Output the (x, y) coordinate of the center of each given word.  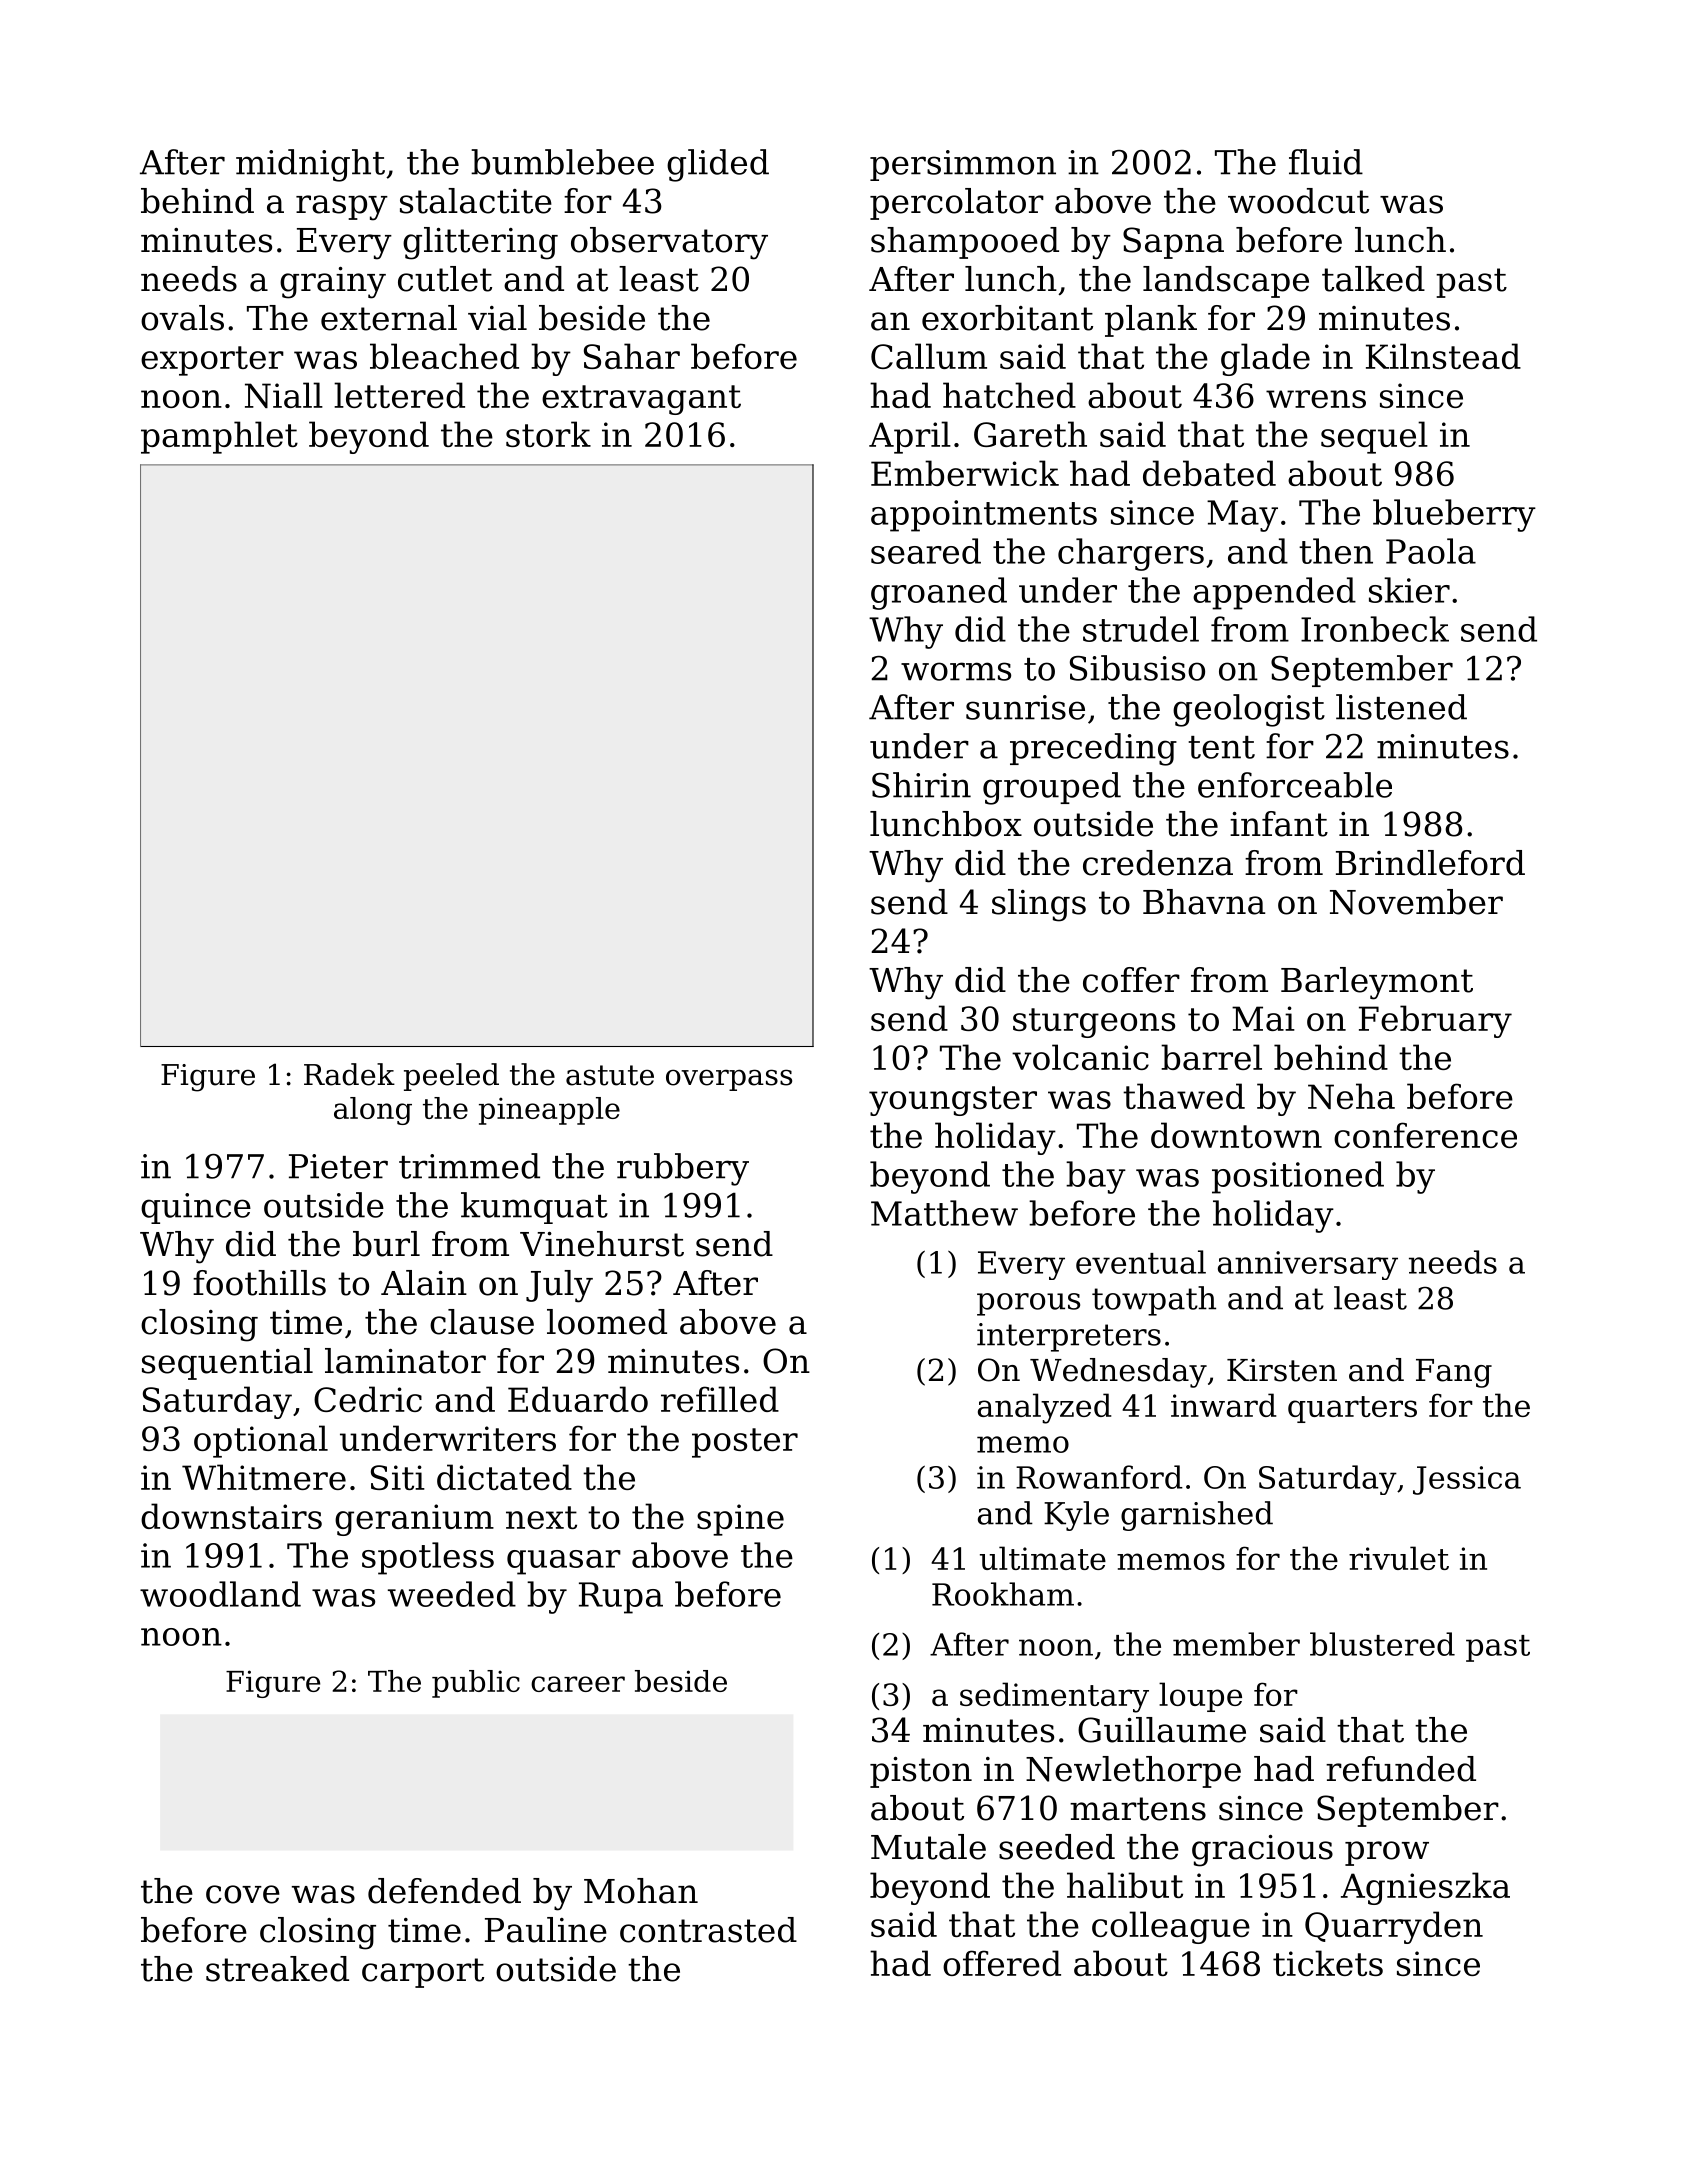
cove (243, 1894)
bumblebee (562, 162)
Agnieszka (1425, 1888)
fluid (1326, 162)
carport (423, 1973)
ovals (182, 318)
